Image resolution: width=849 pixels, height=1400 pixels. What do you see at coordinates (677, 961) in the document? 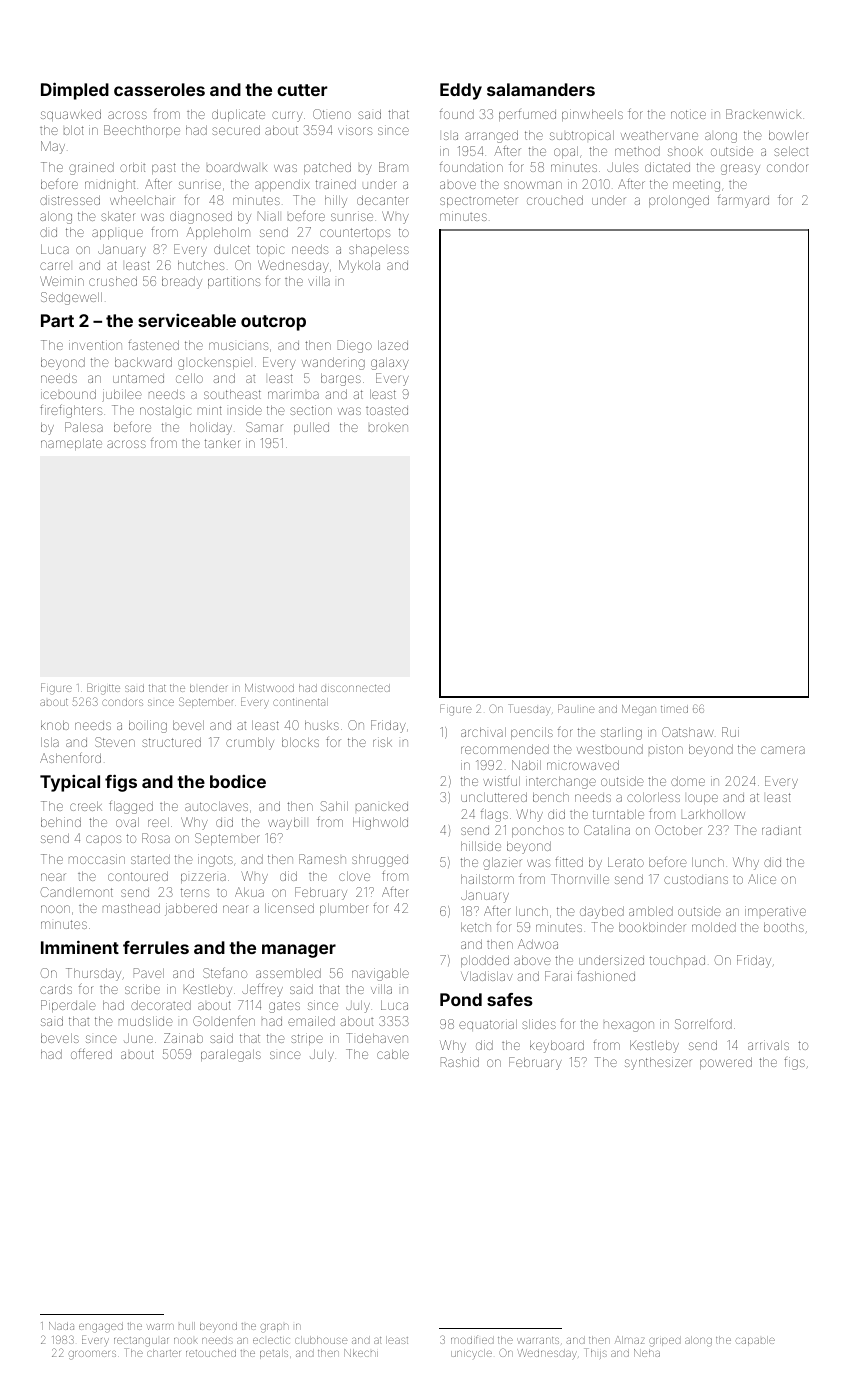
I see `touchpad` at bounding box center [677, 961].
